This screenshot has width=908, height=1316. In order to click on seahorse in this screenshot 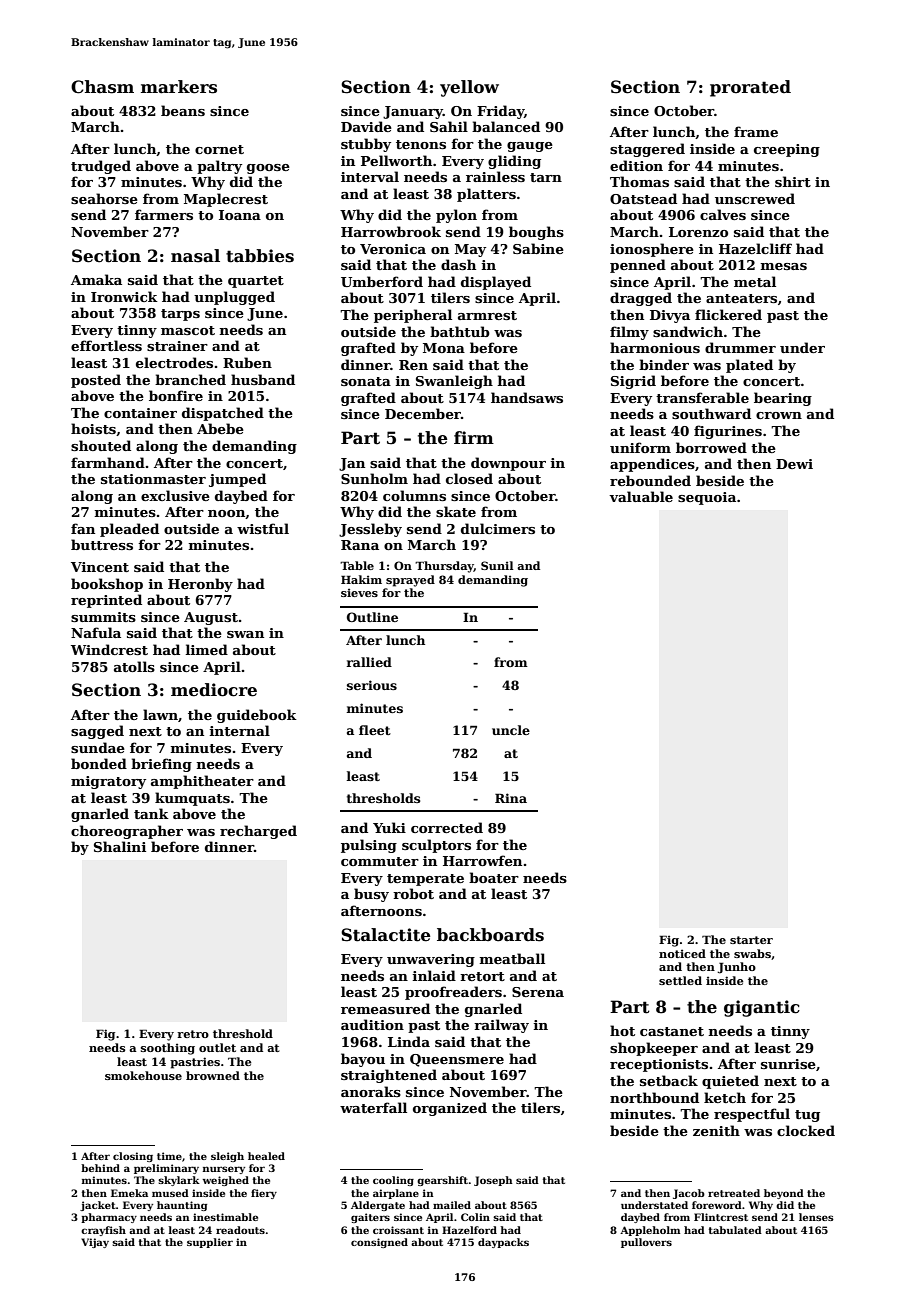, I will do `click(104, 198)`.
